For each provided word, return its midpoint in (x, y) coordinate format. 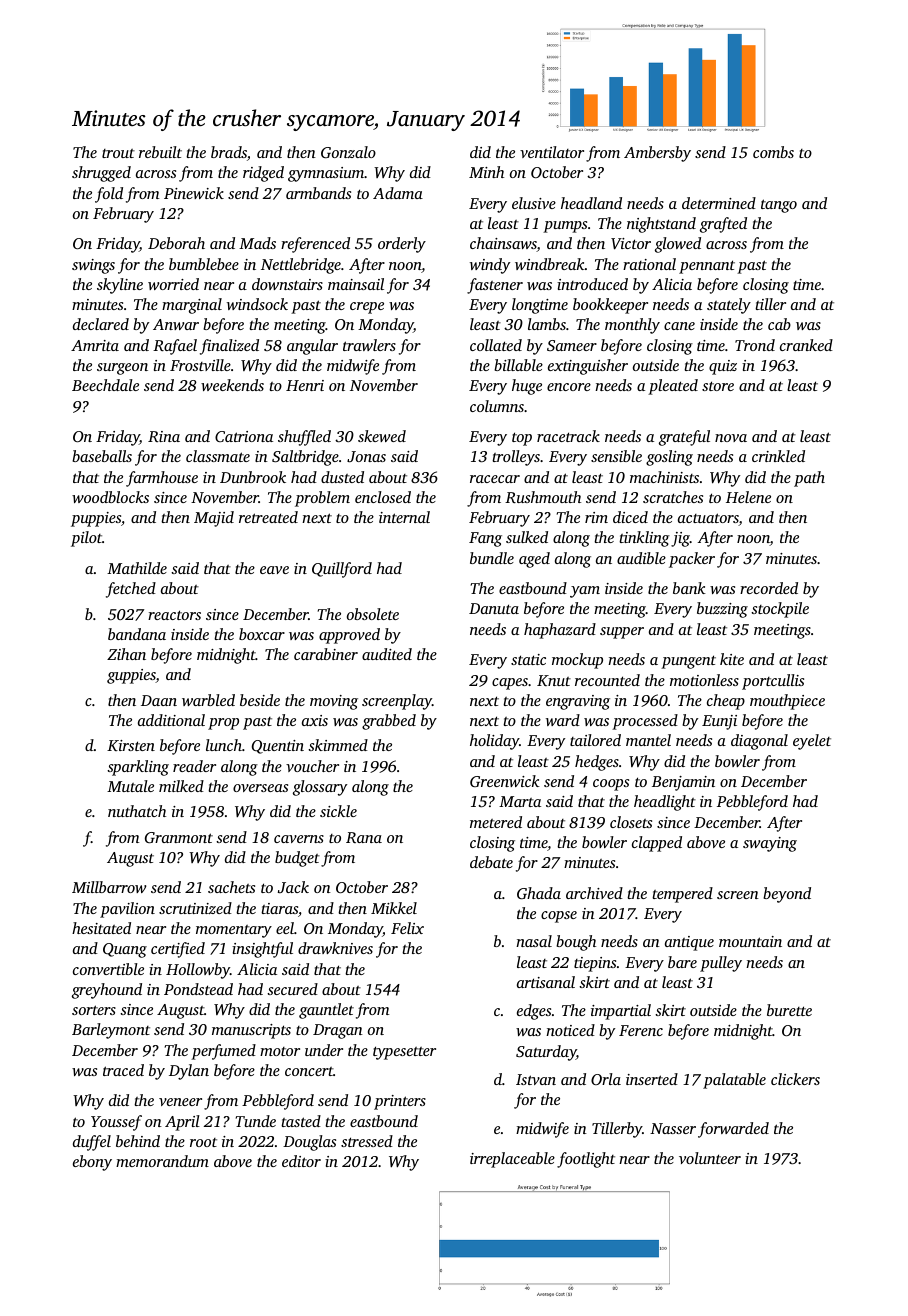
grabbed (389, 722)
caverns (299, 839)
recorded (769, 588)
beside (260, 700)
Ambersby (657, 154)
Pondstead (198, 989)
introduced (592, 284)
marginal (192, 306)
